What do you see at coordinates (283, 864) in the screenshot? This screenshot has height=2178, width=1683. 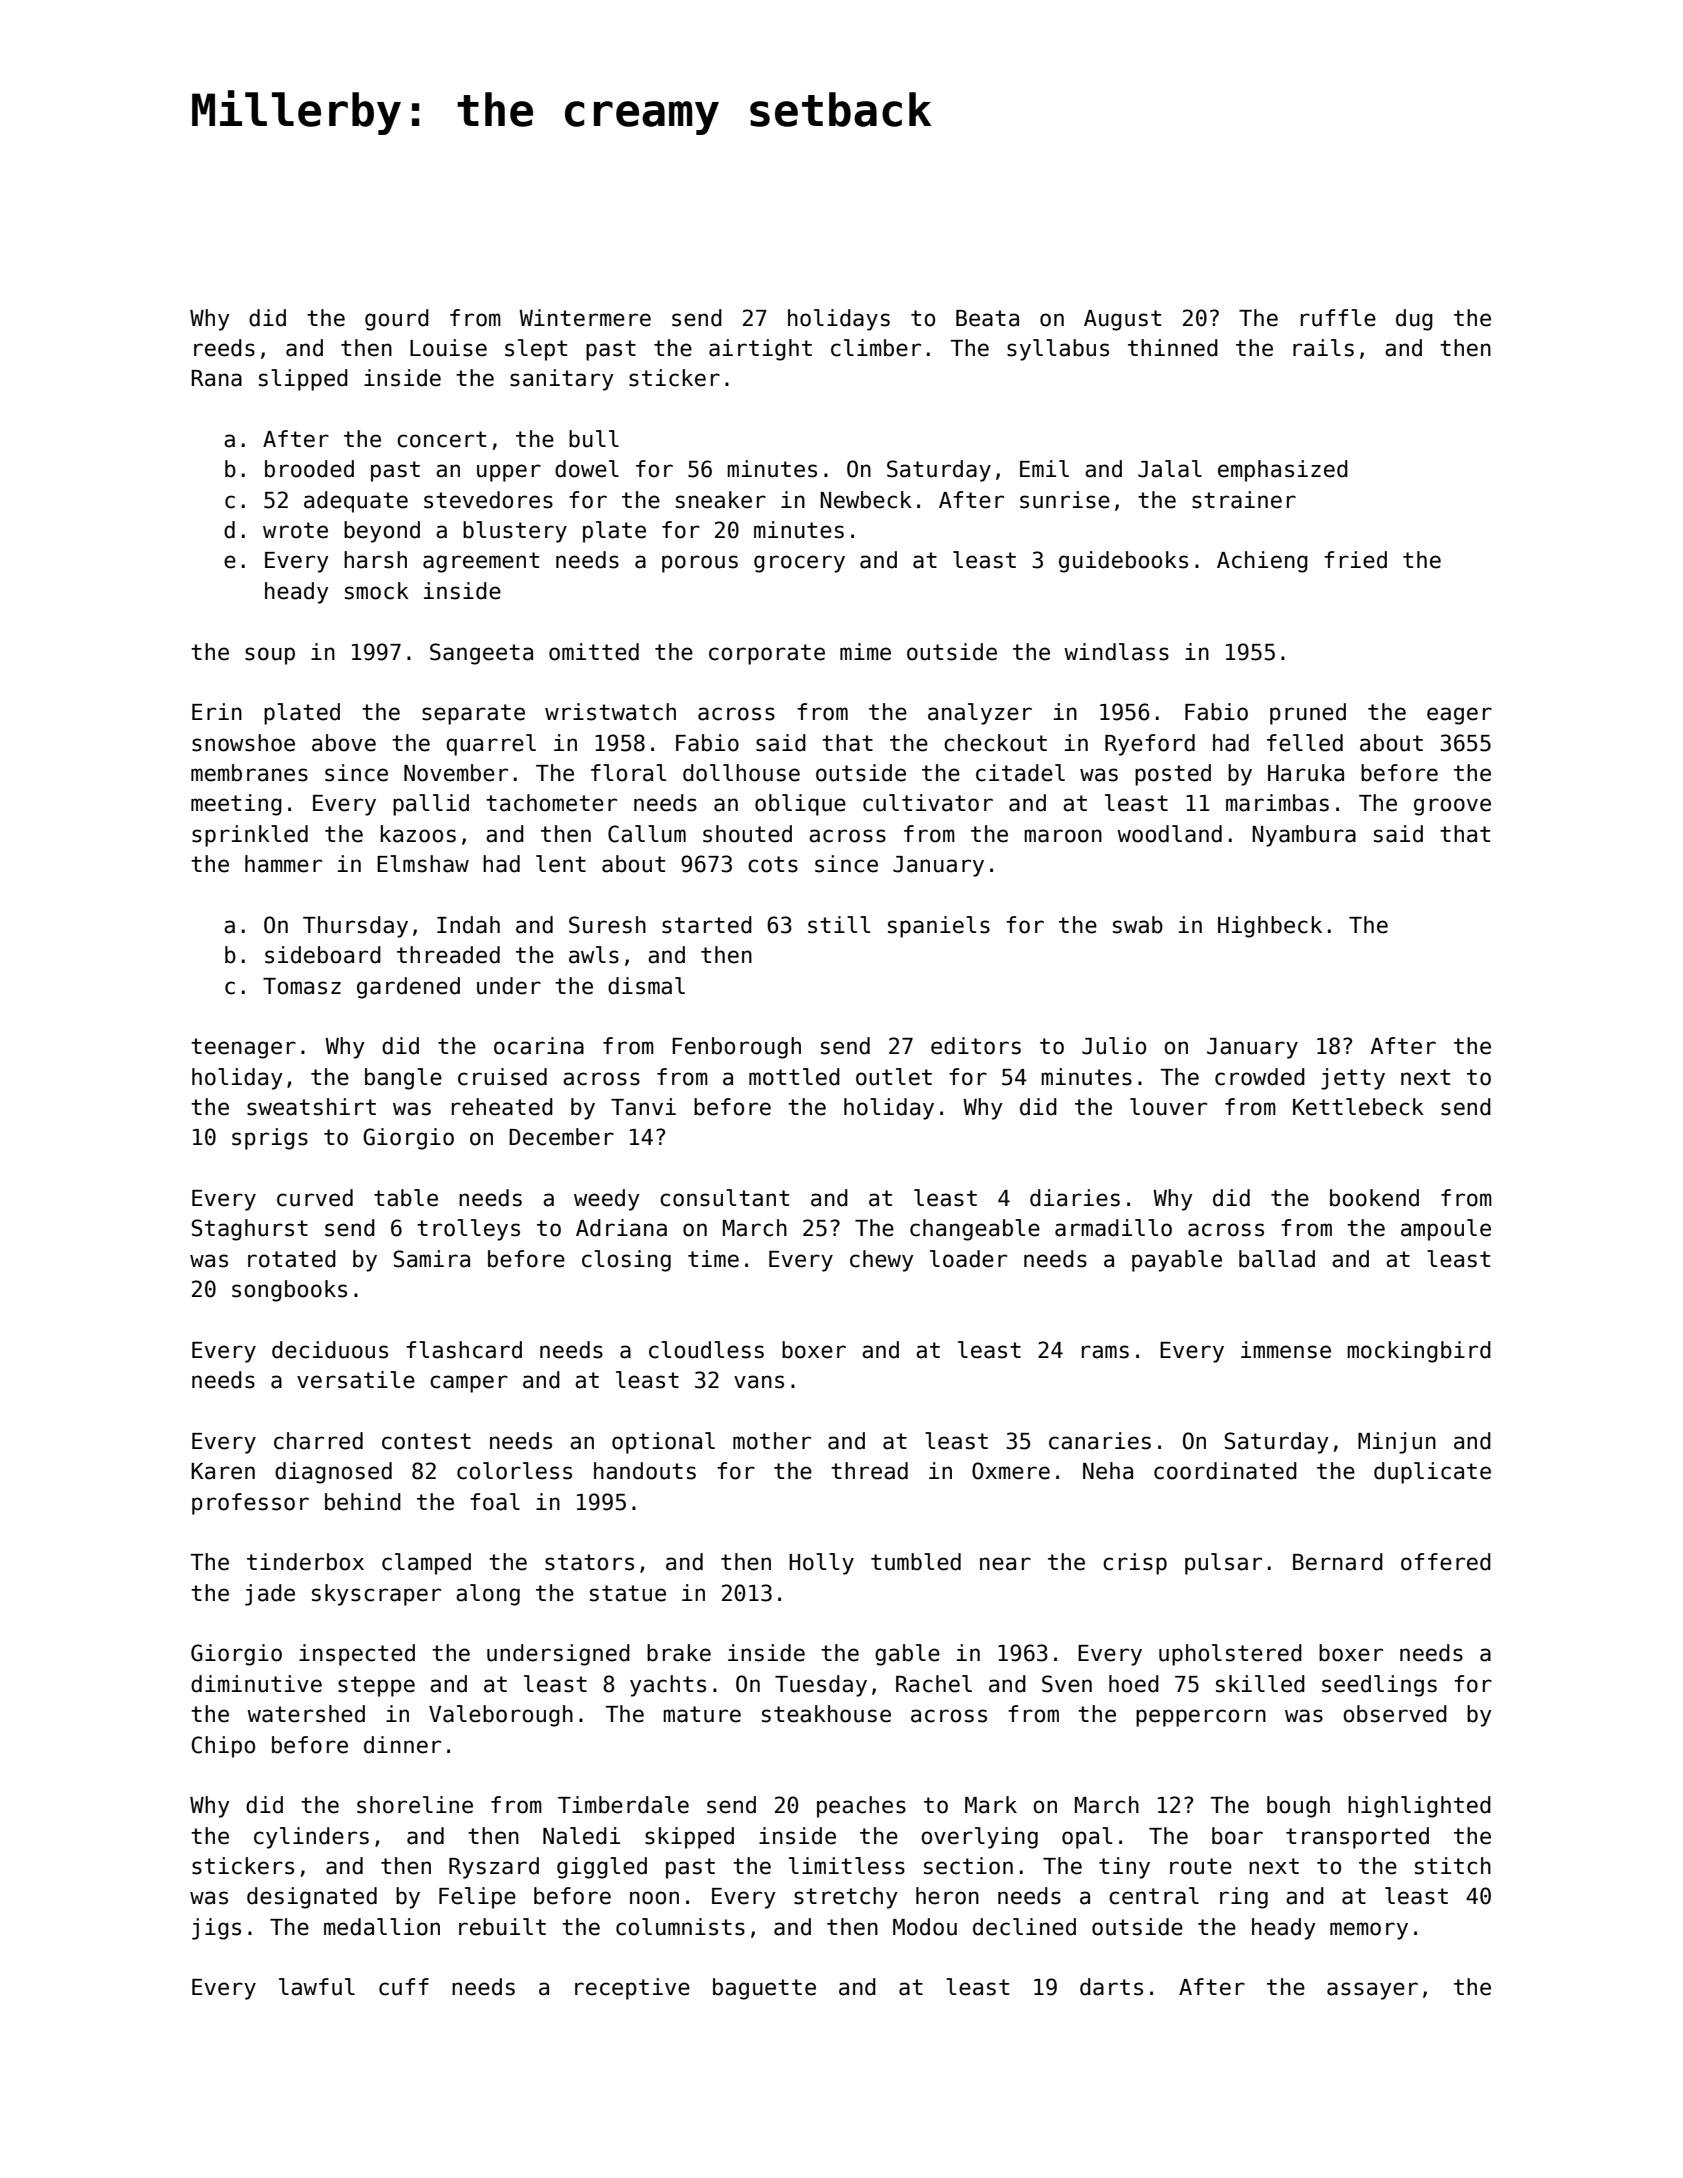 I see `hammer` at bounding box center [283, 864].
